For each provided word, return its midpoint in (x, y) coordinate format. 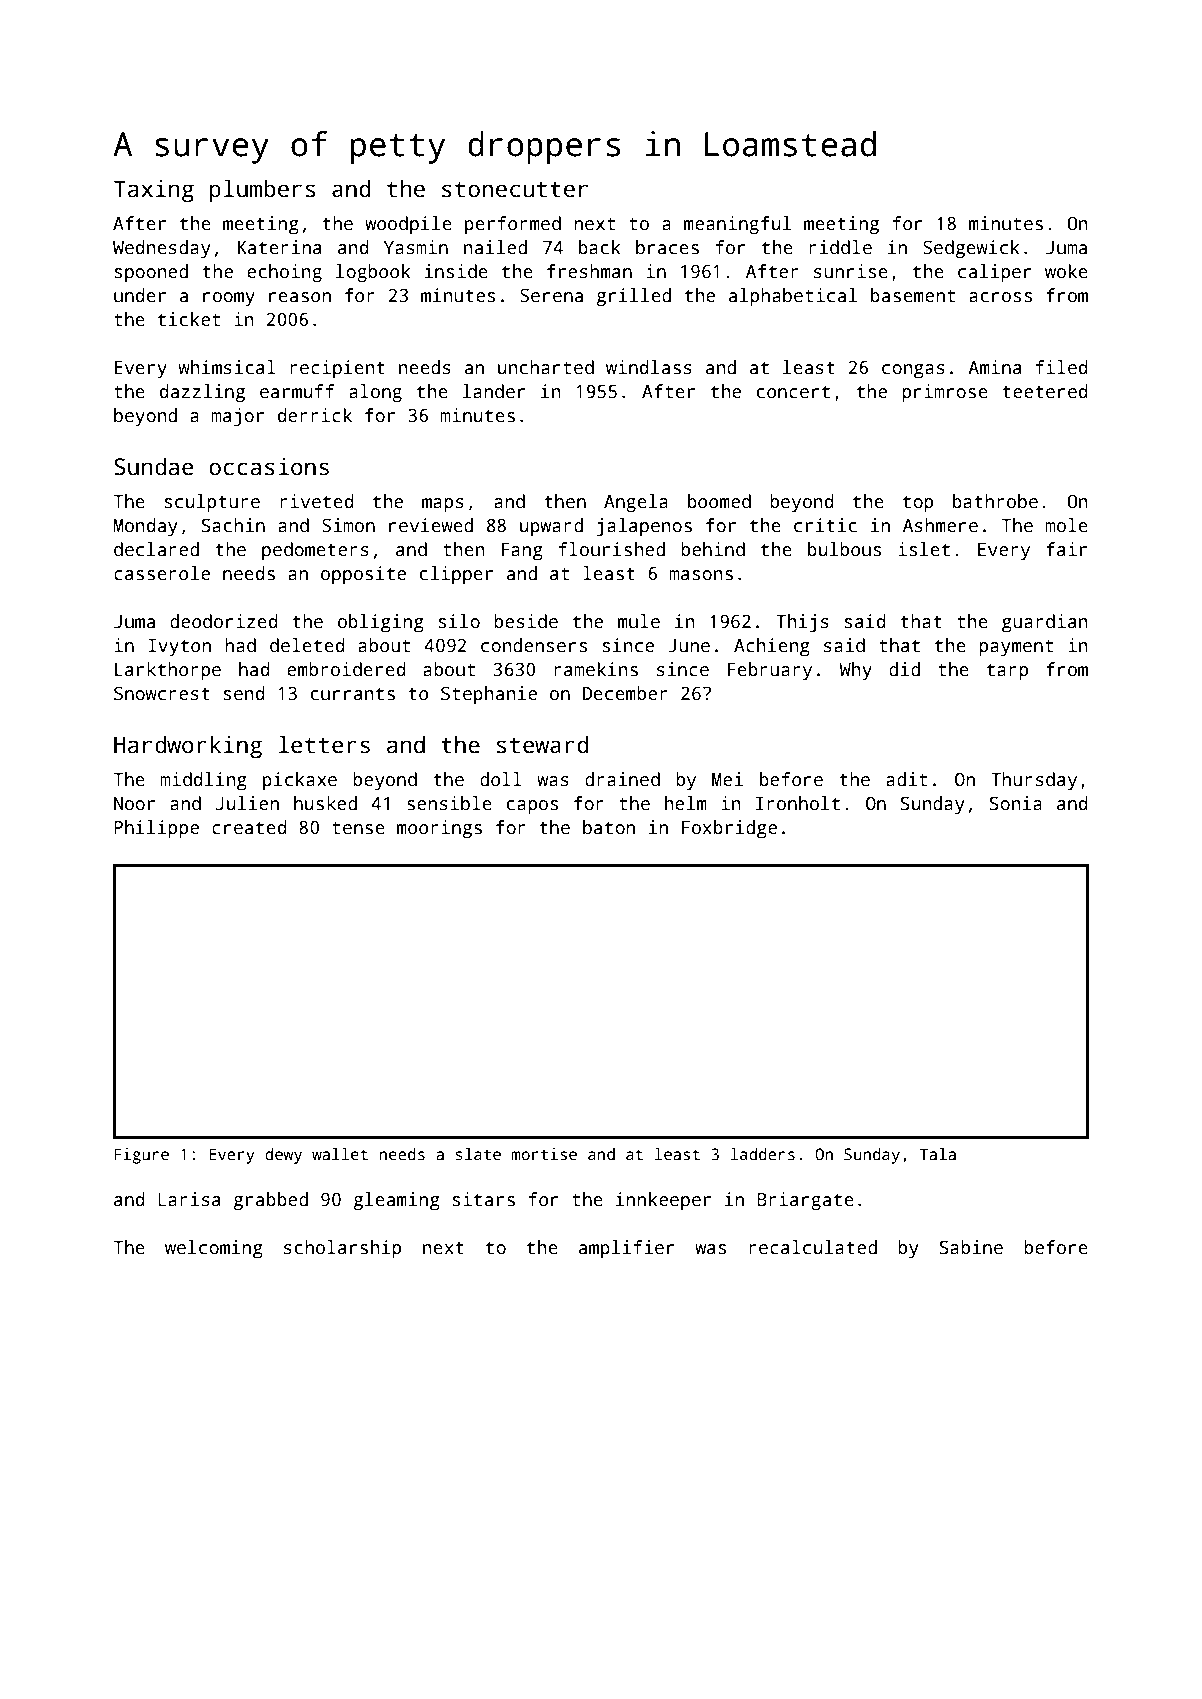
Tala (938, 1154)
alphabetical (793, 297)
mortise (544, 1154)
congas (913, 371)
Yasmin (416, 247)
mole (1066, 525)
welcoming (213, 1249)
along (375, 393)
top (918, 504)
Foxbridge (729, 829)
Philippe (156, 829)
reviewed (431, 525)
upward (551, 527)
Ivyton (180, 647)
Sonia (1016, 803)
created (249, 827)
